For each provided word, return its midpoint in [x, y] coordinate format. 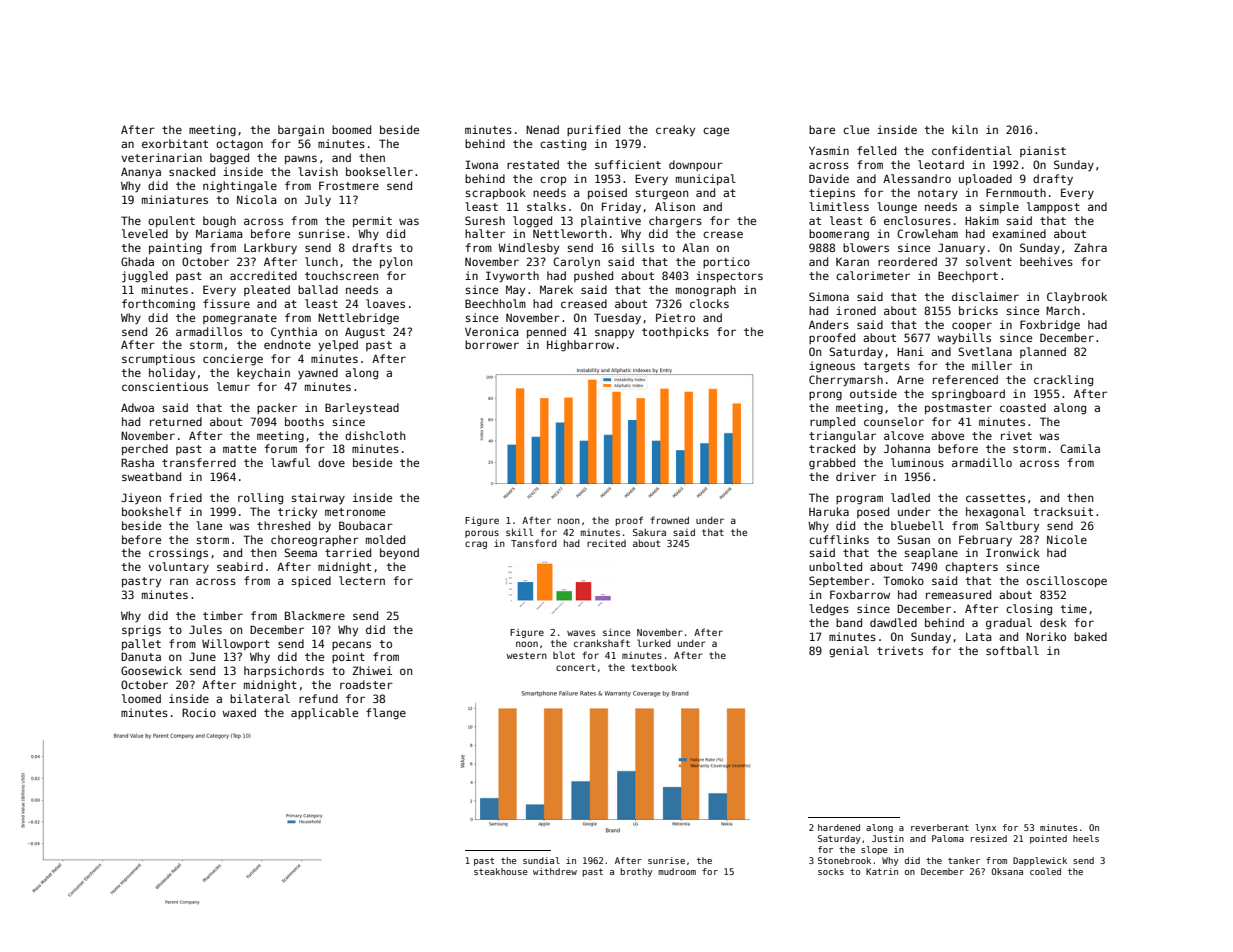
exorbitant [175, 143]
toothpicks [675, 332]
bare [822, 129]
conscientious [165, 386]
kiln [965, 129]
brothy [636, 872]
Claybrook [1077, 298]
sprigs [141, 631]
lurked [654, 643]
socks [831, 871]
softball [1012, 650]
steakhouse [500, 871]
